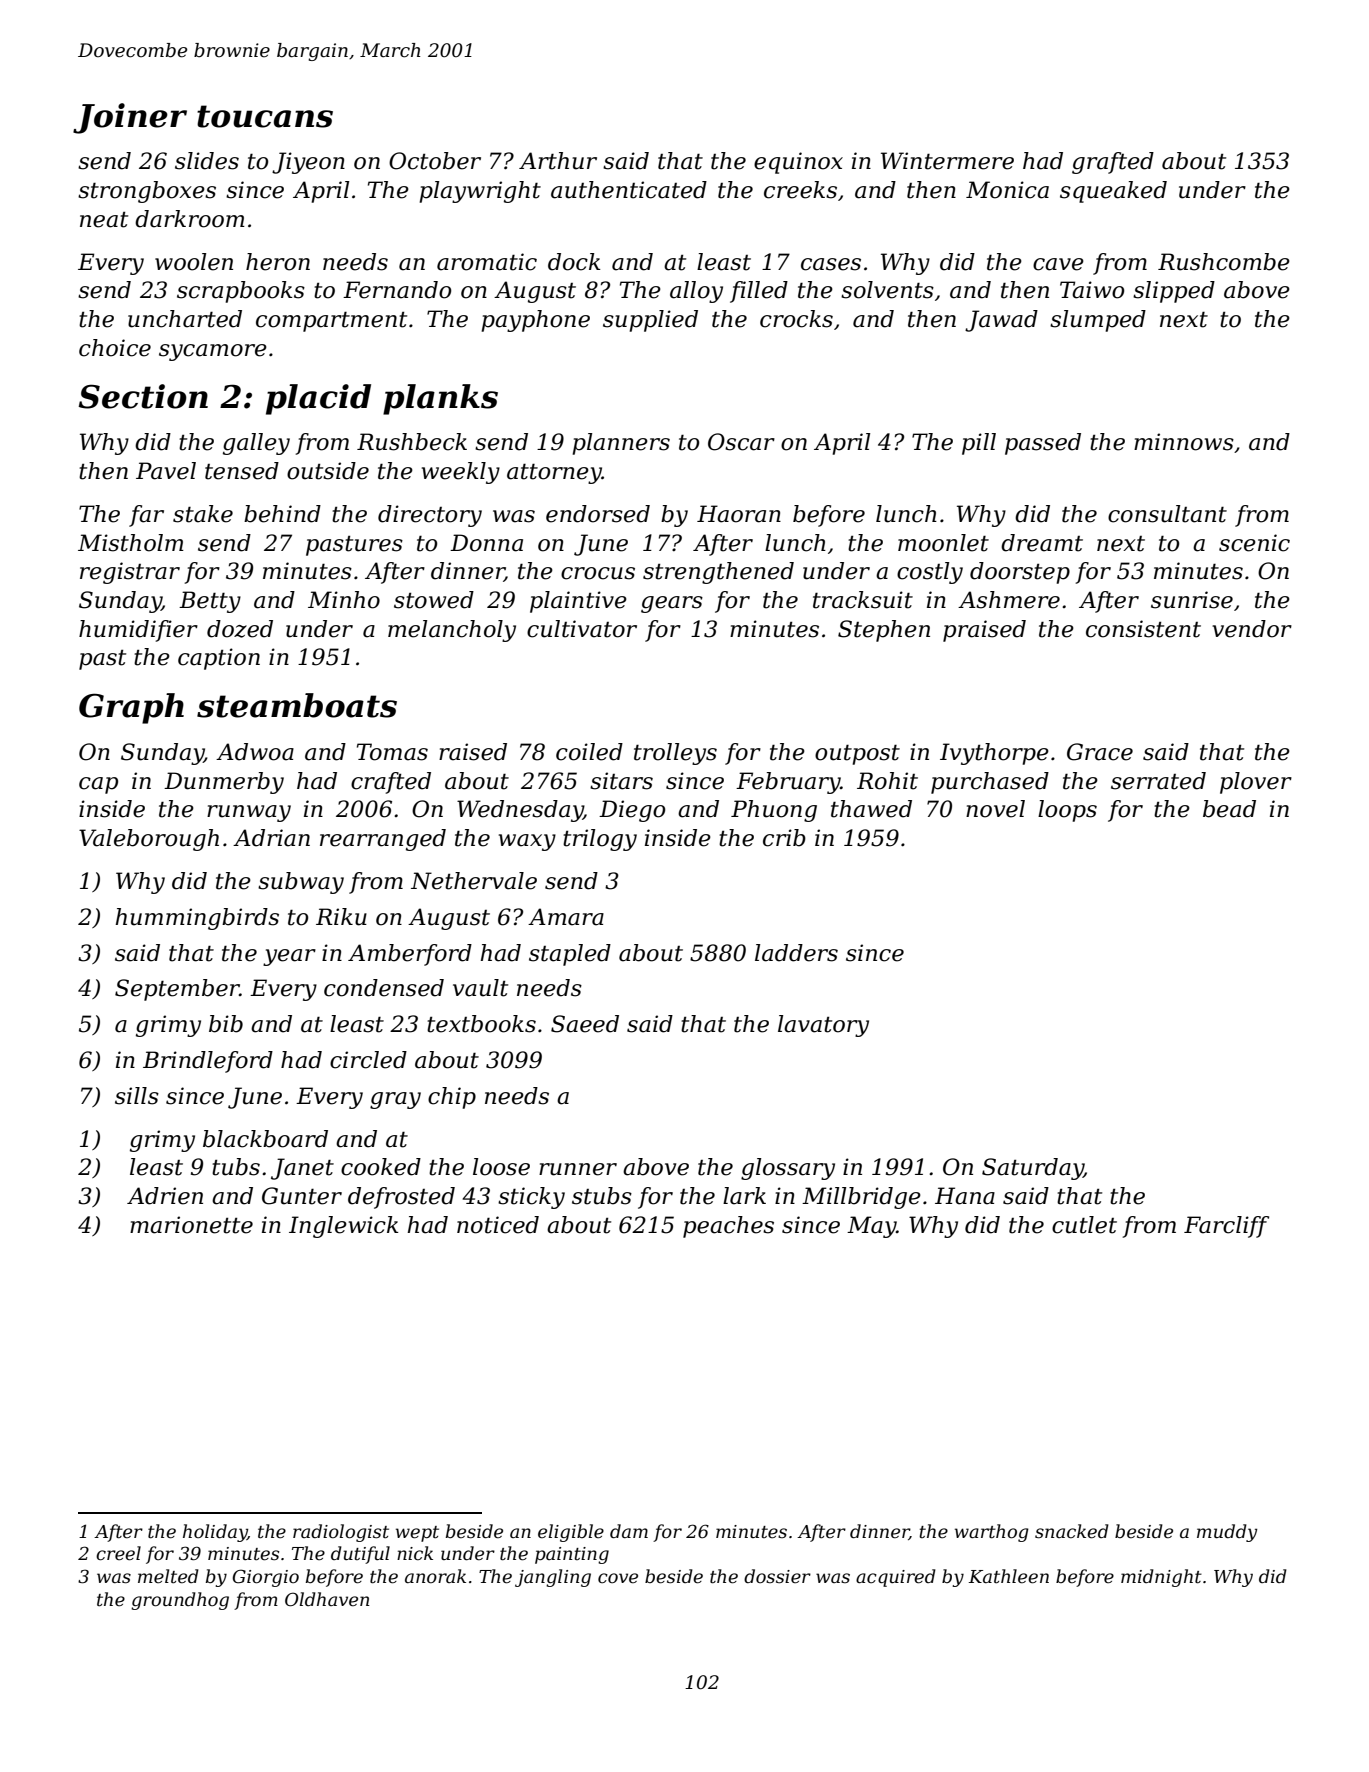 This image has height=1772, width=1369. Describe the element at coordinates (600, 840) in the image. I see `trilogy` at that location.
